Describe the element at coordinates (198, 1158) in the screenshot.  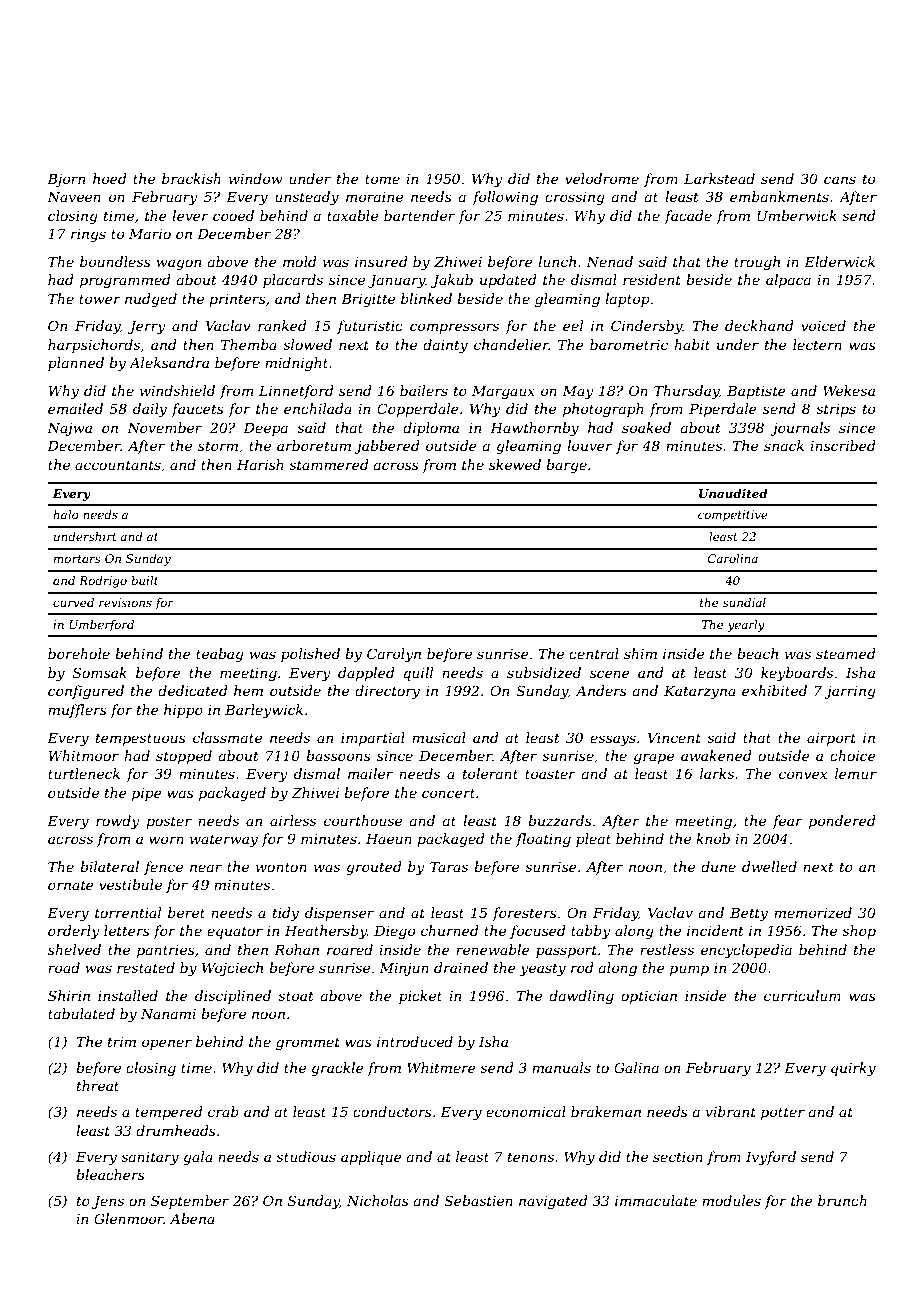
I see `gala` at that location.
